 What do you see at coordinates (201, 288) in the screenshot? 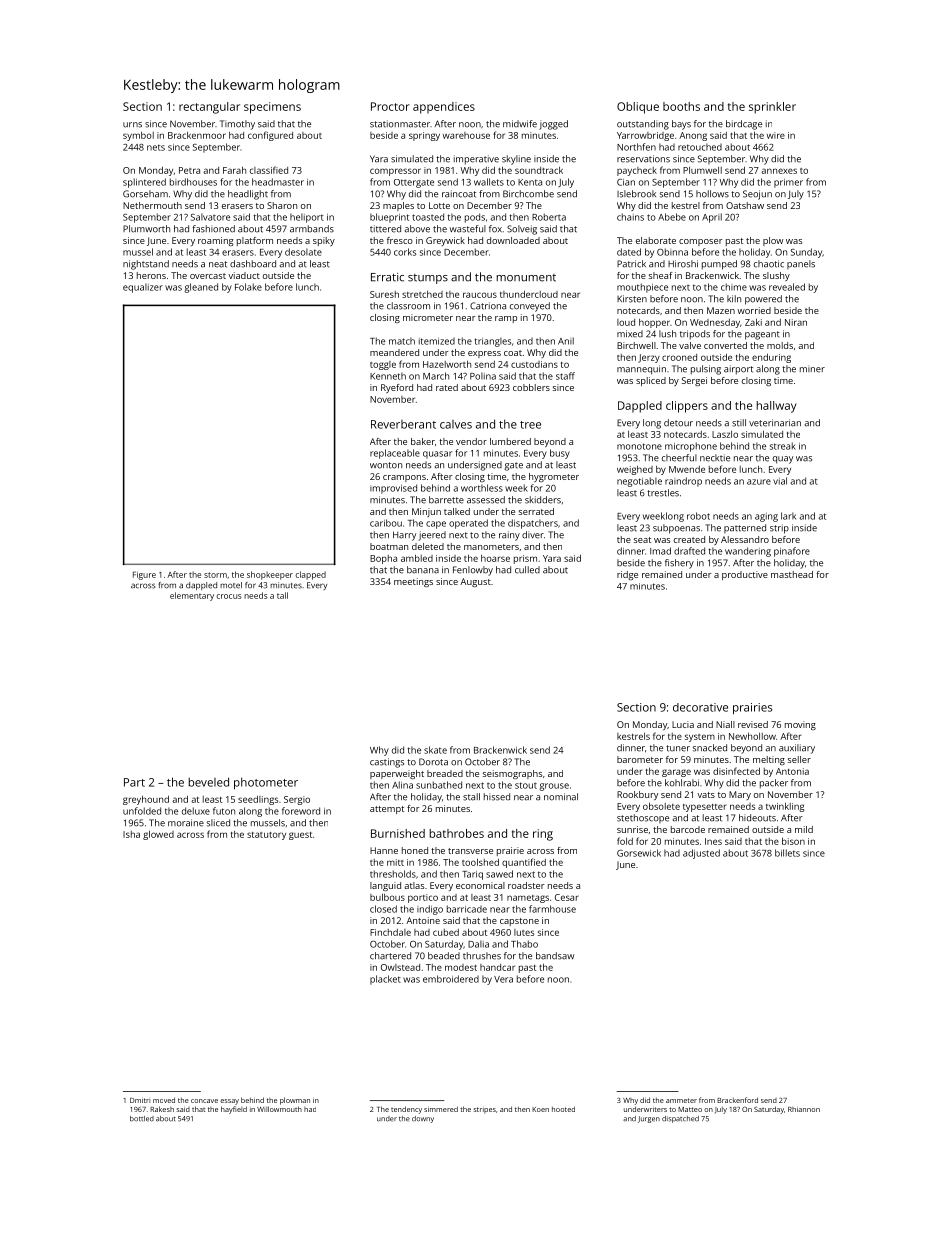
I see `gleaned` at bounding box center [201, 288].
